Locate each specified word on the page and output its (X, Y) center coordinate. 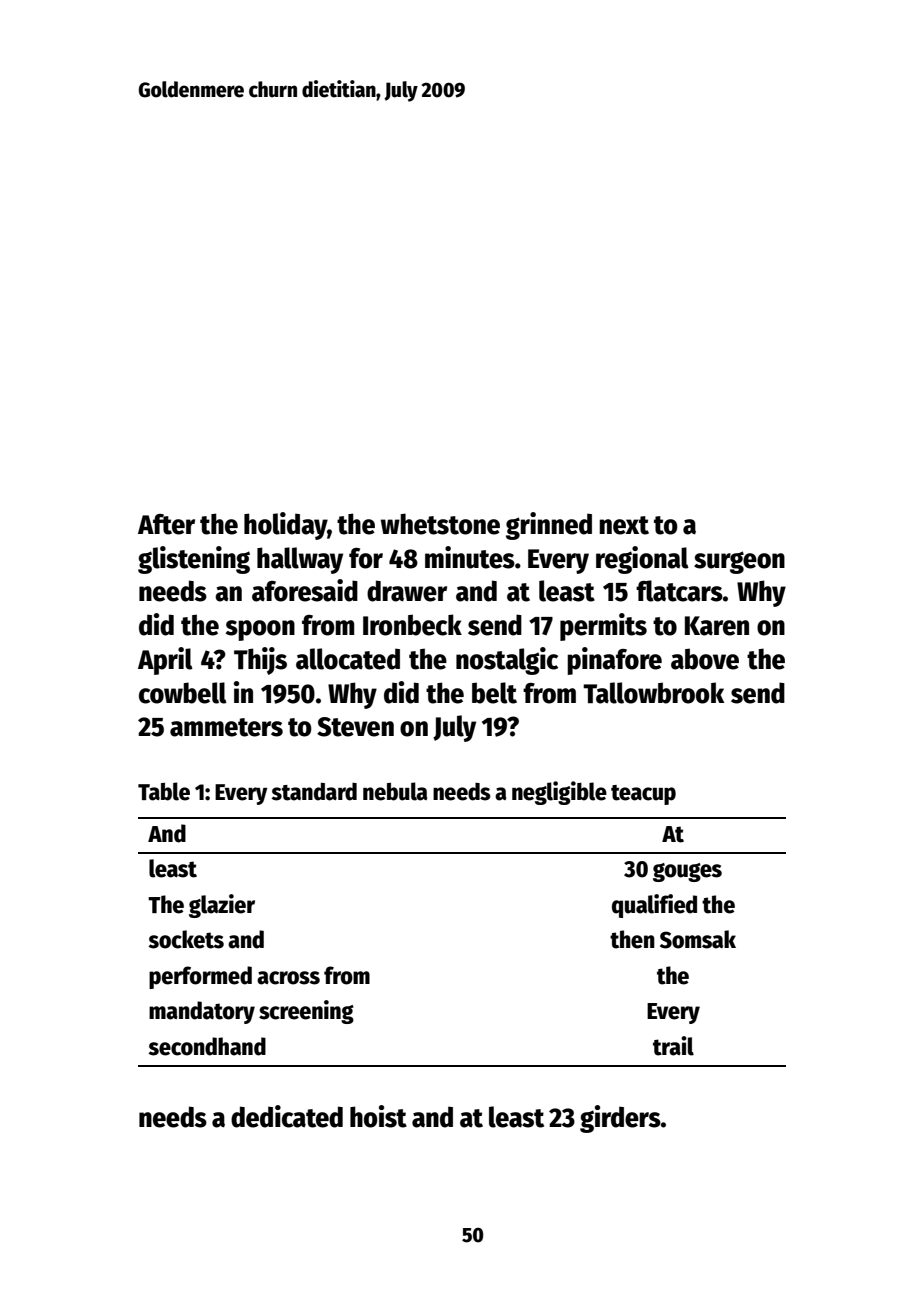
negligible (559, 793)
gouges (687, 872)
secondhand (207, 1046)
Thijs (260, 661)
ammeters (226, 727)
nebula (395, 791)
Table (164, 791)
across (288, 978)
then (632, 939)
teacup (643, 795)
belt (494, 693)
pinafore (614, 661)
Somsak (698, 939)
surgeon (739, 562)
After (166, 524)
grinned (549, 526)
